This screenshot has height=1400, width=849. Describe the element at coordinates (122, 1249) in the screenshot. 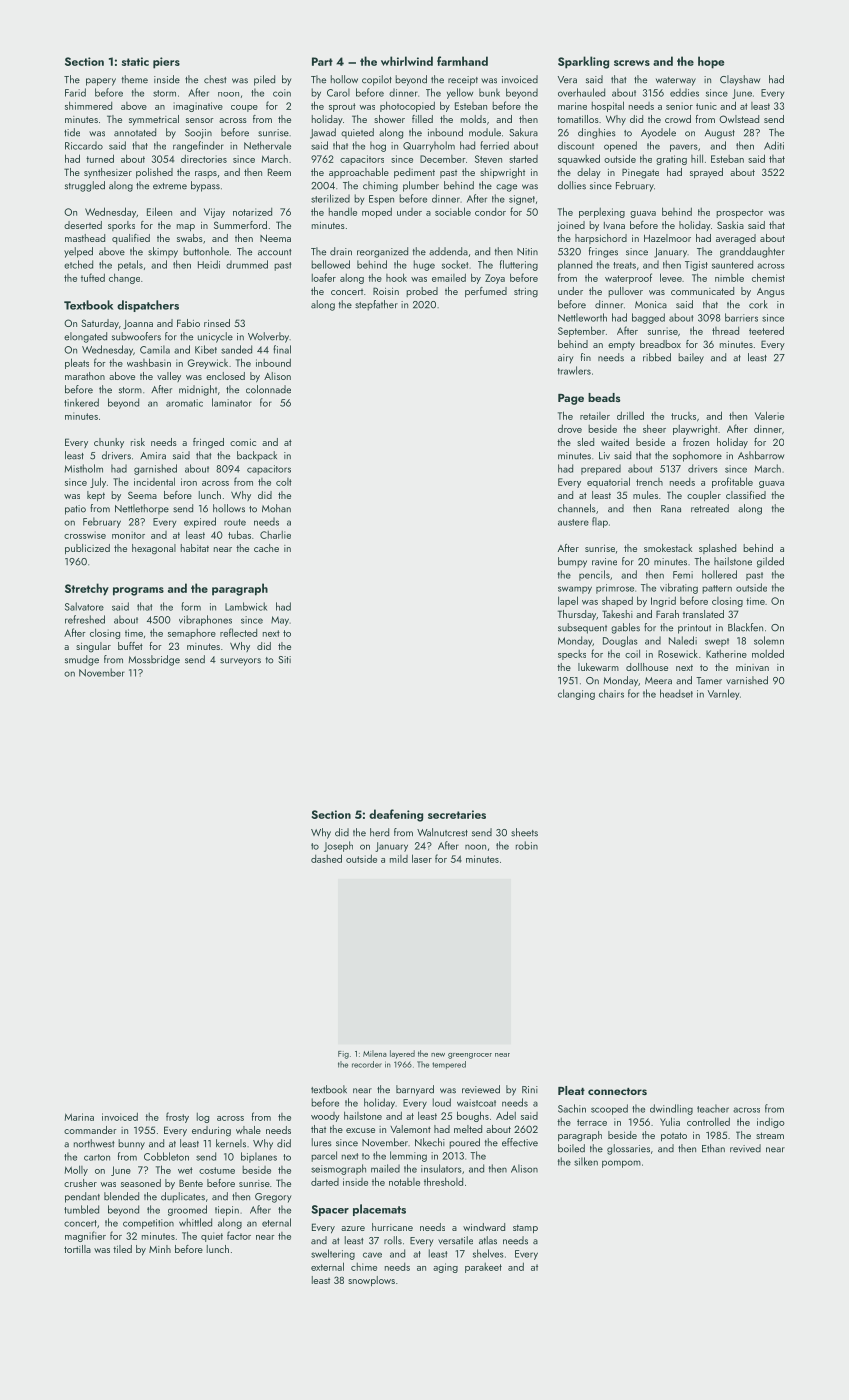

I see `tiled` at that location.
